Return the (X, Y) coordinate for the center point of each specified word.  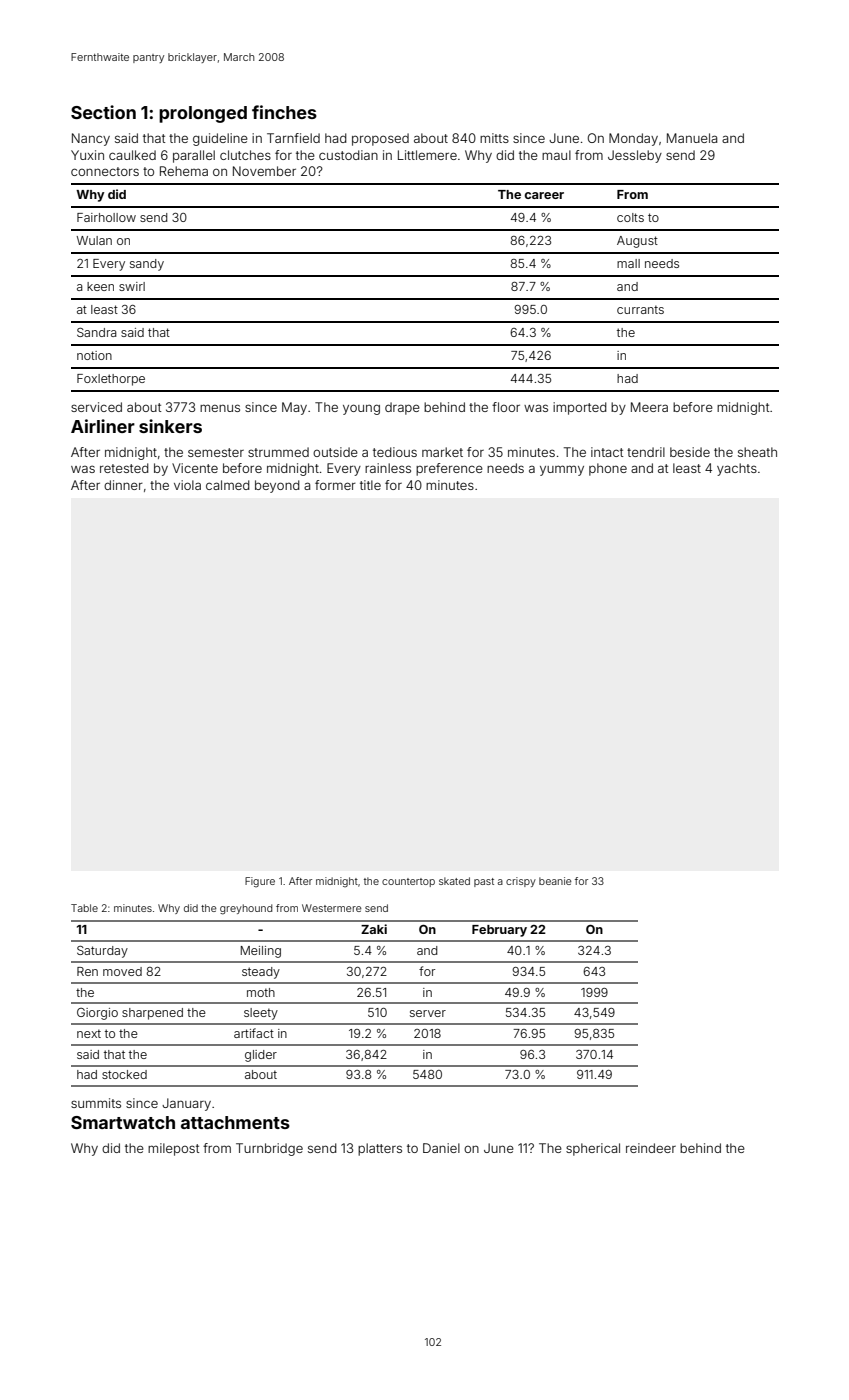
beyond (277, 486)
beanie (555, 881)
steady (261, 973)
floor (506, 407)
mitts (494, 138)
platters (380, 1149)
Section (103, 112)
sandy (147, 265)
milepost (173, 1149)
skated (454, 881)
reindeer (651, 1148)
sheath (757, 452)
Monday (633, 139)
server (428, 1013)
